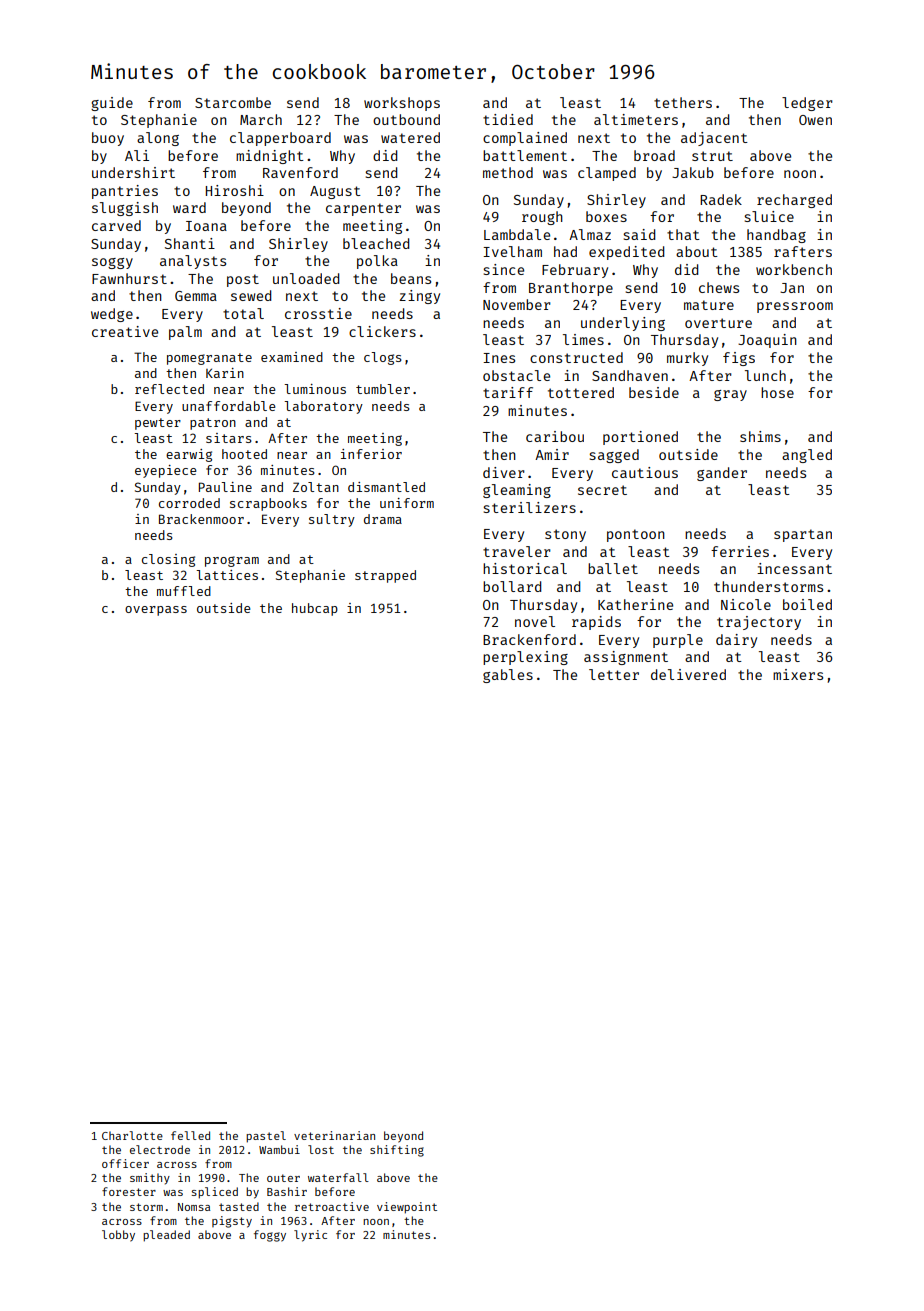 The width and height of the document is (924, 1311). What do you see at coordinates (156, 611) in the document?
I see `overpass` at bounding box center [156, 611].
